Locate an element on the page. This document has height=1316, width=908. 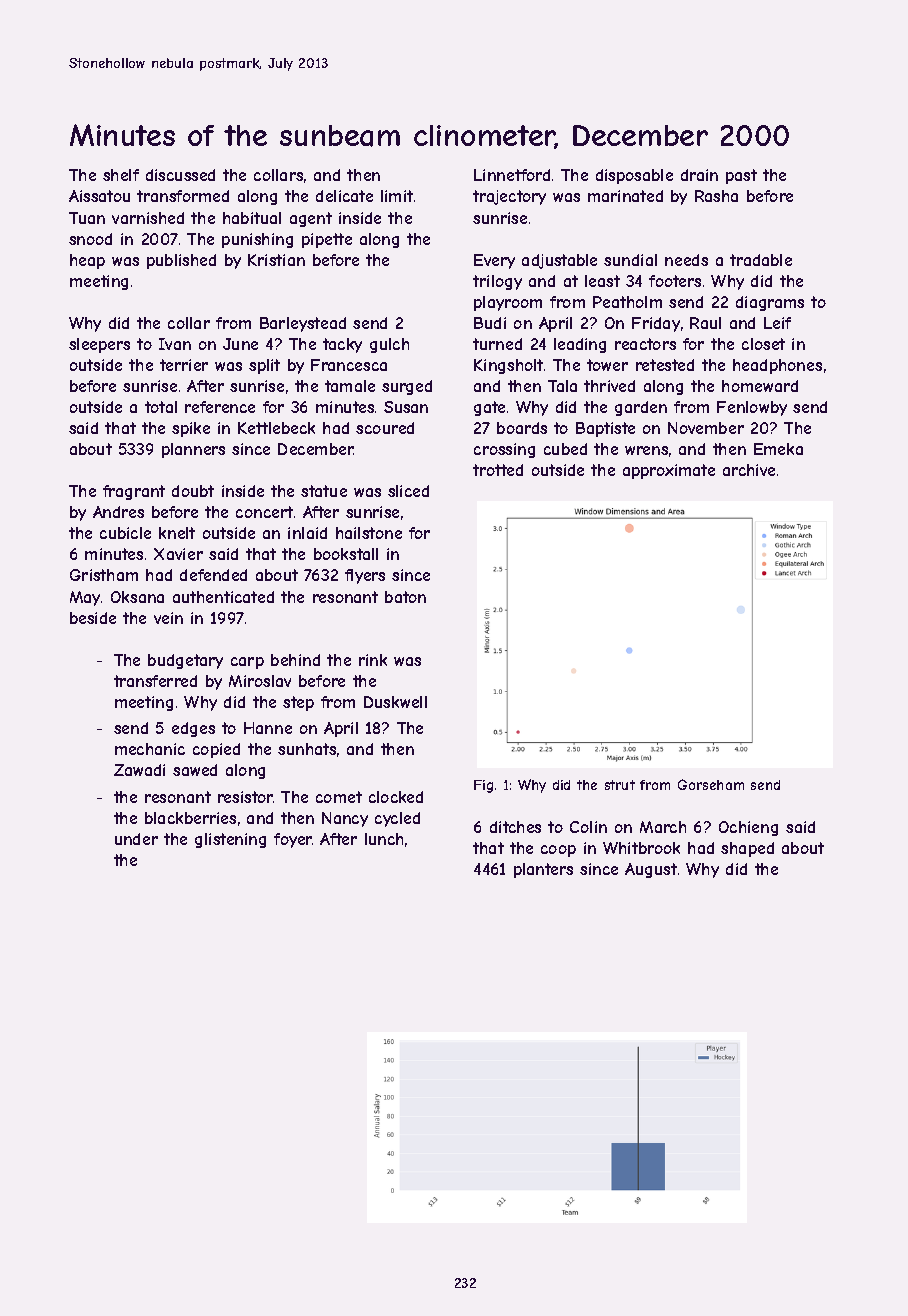
under is located at coordinates (136, 839).
